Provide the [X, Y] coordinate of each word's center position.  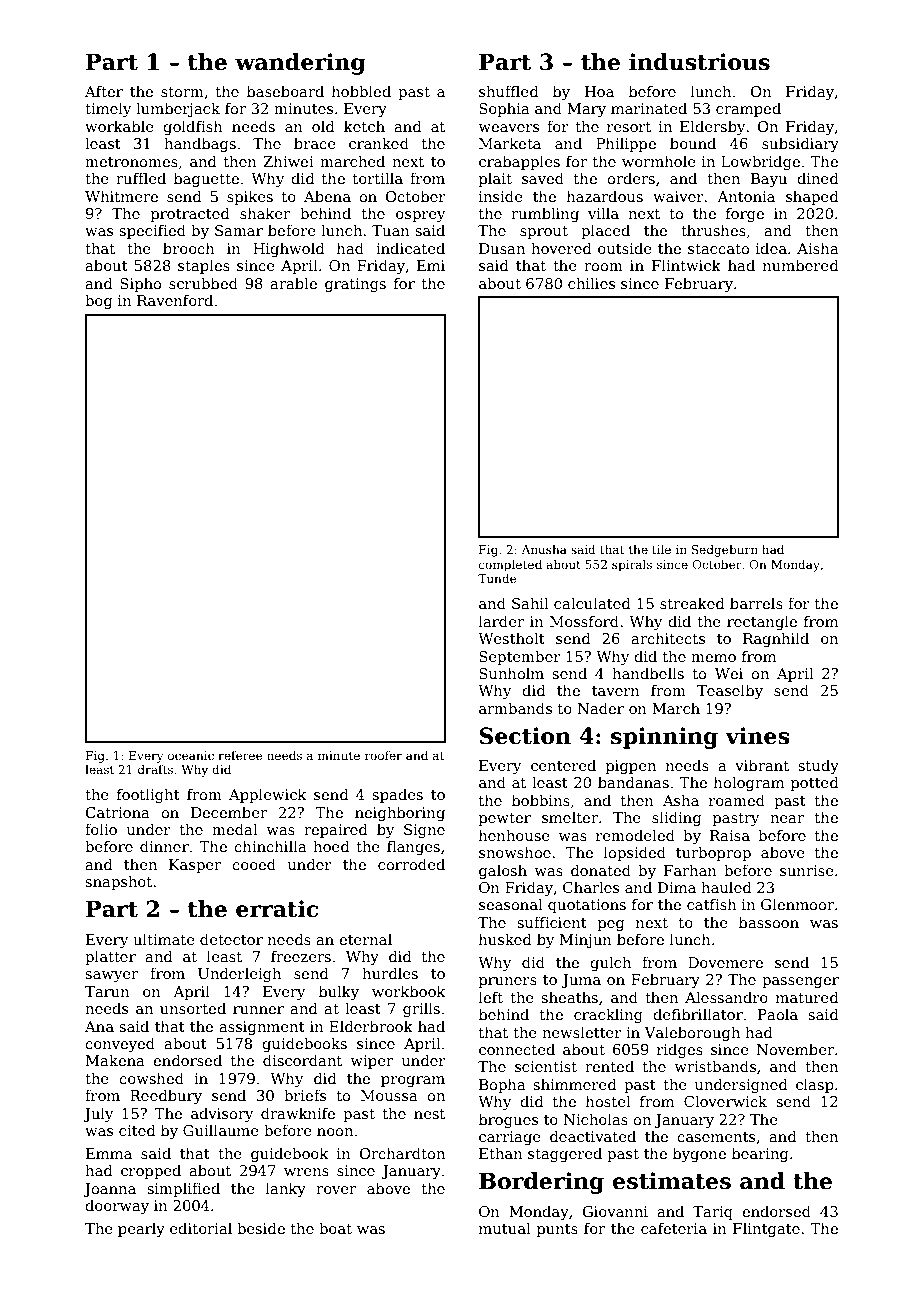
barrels [756, 603]
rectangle [762, 622]
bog [98, 301]
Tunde [497, 578]
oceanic [191, 755]
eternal [365, 939]
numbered [801, 265]
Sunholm [511, 673]
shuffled [509, 91]
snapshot [118, 882]
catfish [712, 904]
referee [240, 755]
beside [261, 1228]
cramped [748, 109]
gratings [355, 285]
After [104, 91]
